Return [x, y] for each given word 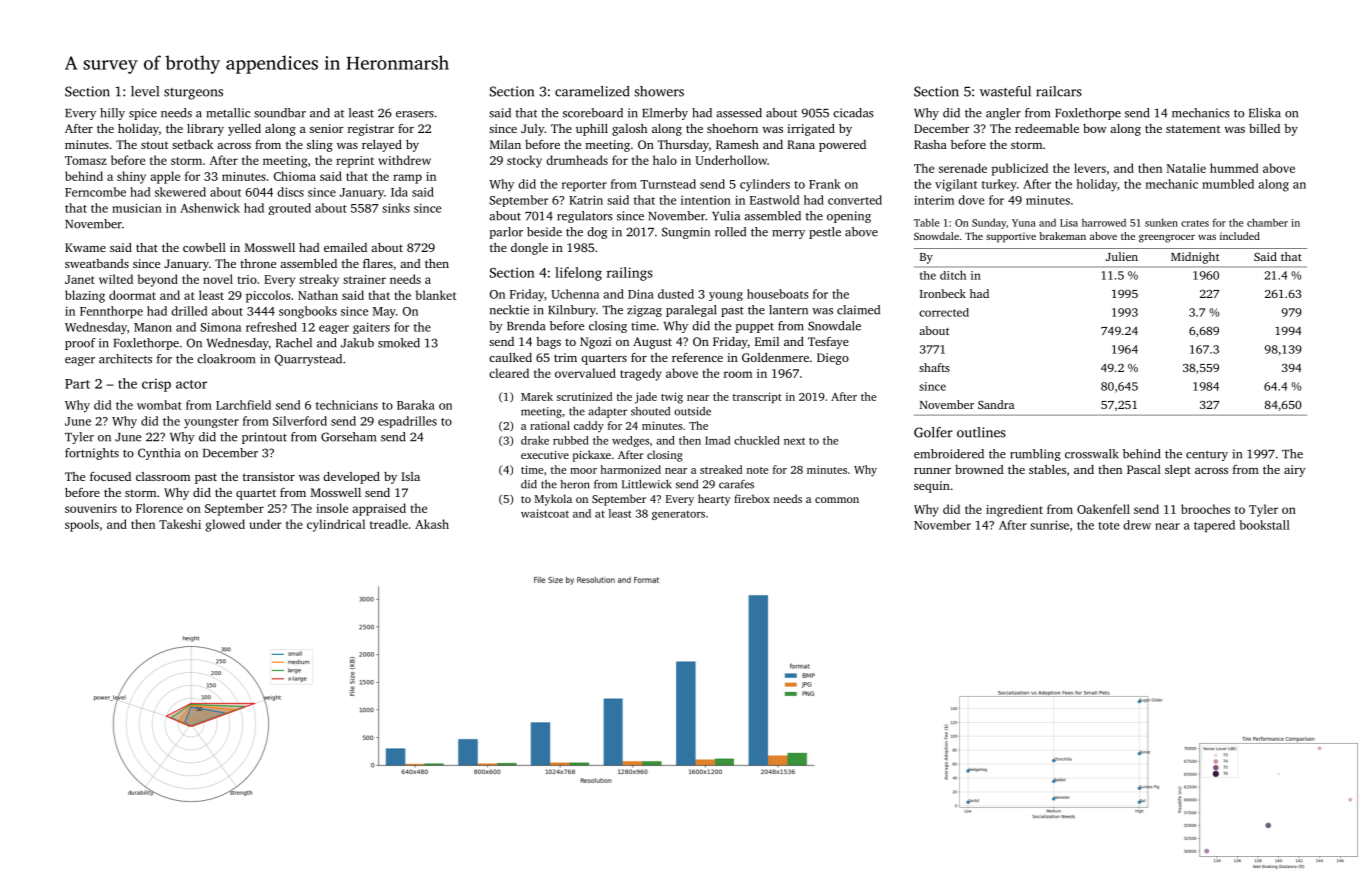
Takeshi [180, 524]
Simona [220, 327]
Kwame [85, 247]
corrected [944, 312]
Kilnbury [572, 311]
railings [630, 274]
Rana [801, 144]
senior [327, 128]
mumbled [1228, 184]
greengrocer [1167, 238]
